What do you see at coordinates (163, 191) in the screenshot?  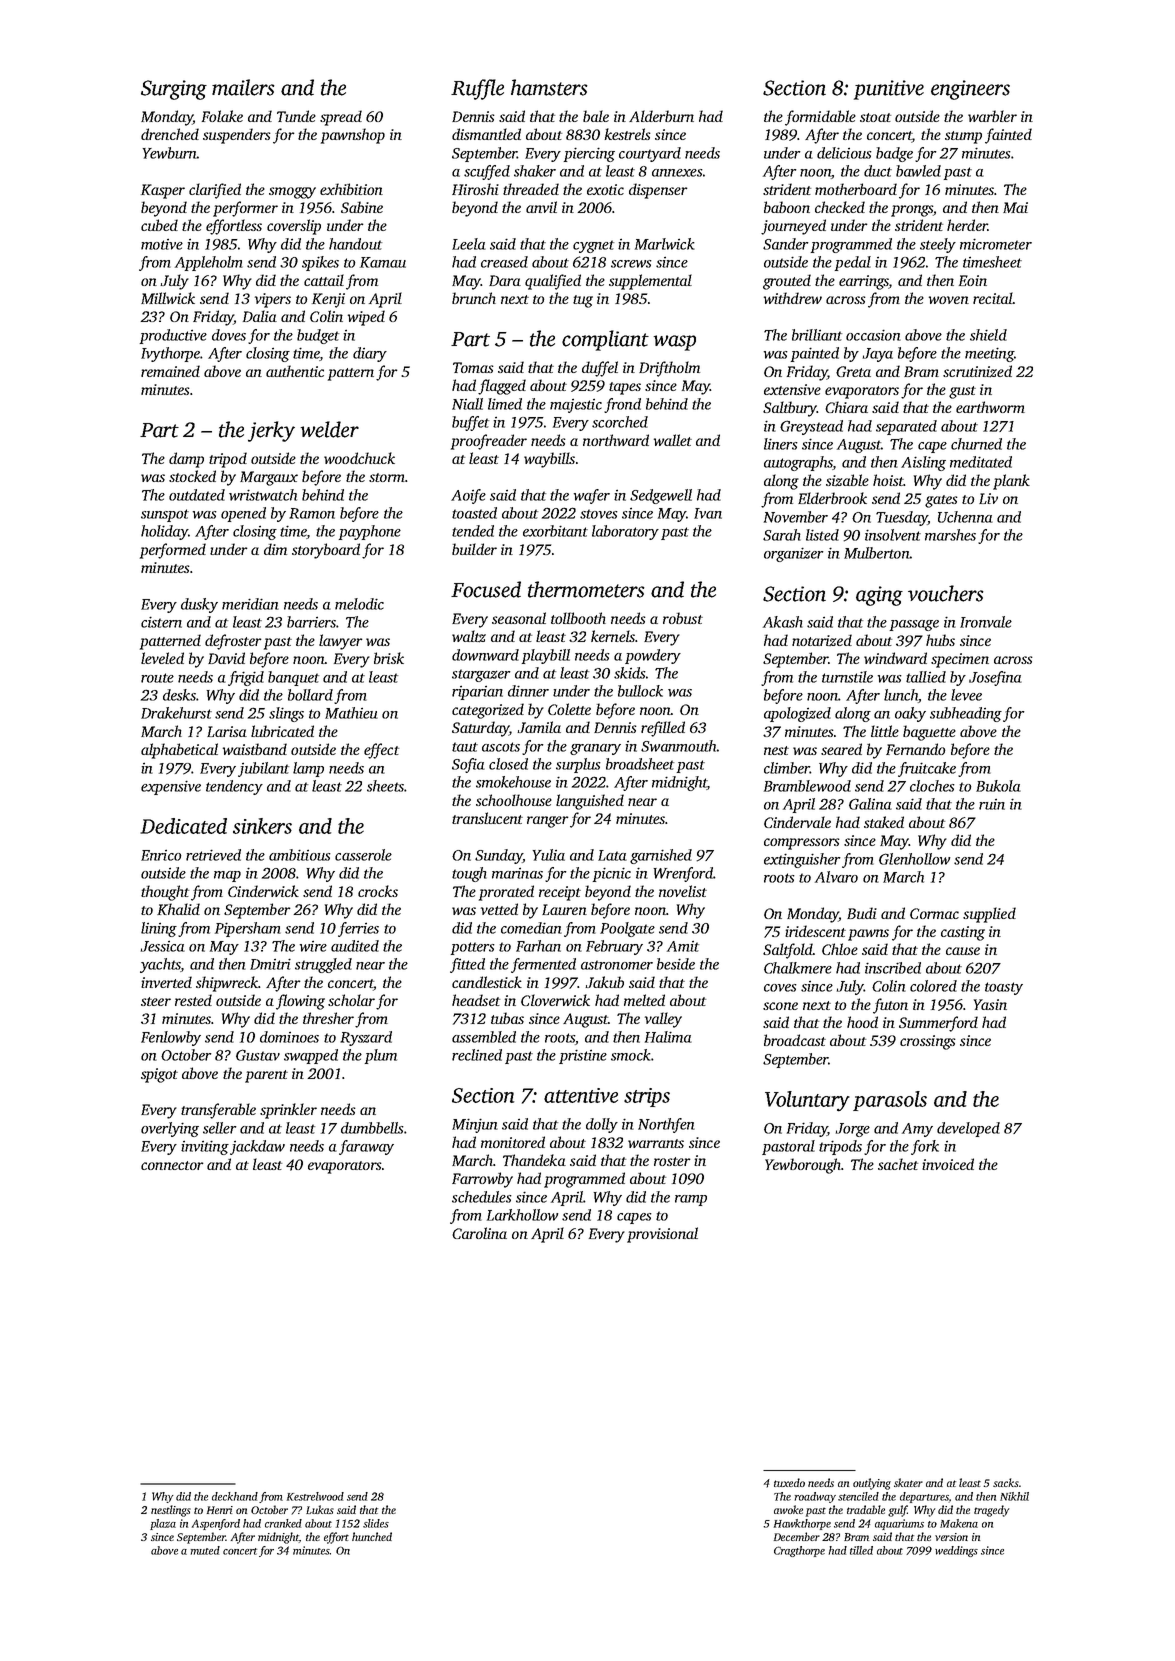 I see `Kasper` at bounding box center [163, 191].
